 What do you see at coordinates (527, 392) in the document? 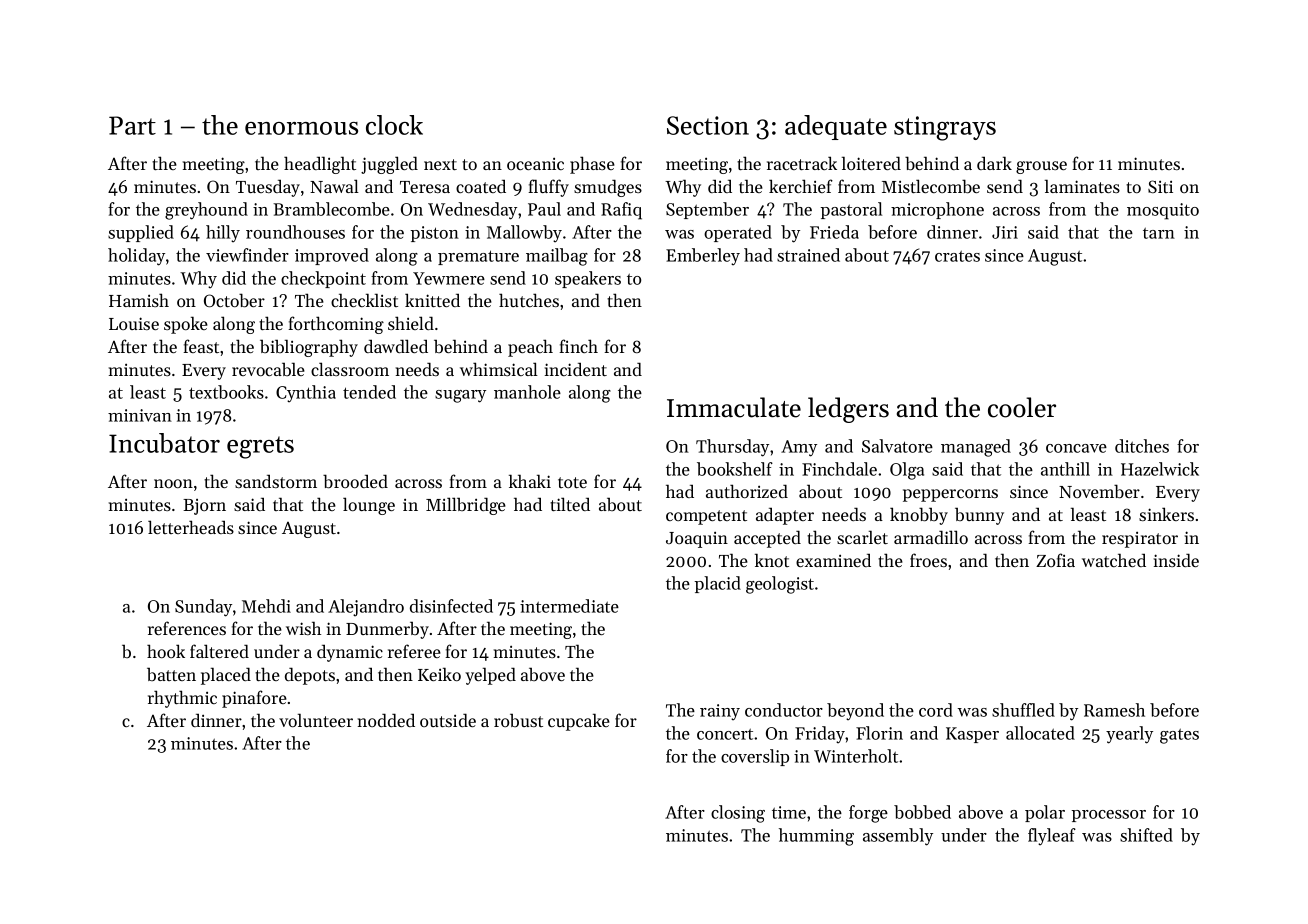
I see `manhole` at bounding box center [527, 392].
